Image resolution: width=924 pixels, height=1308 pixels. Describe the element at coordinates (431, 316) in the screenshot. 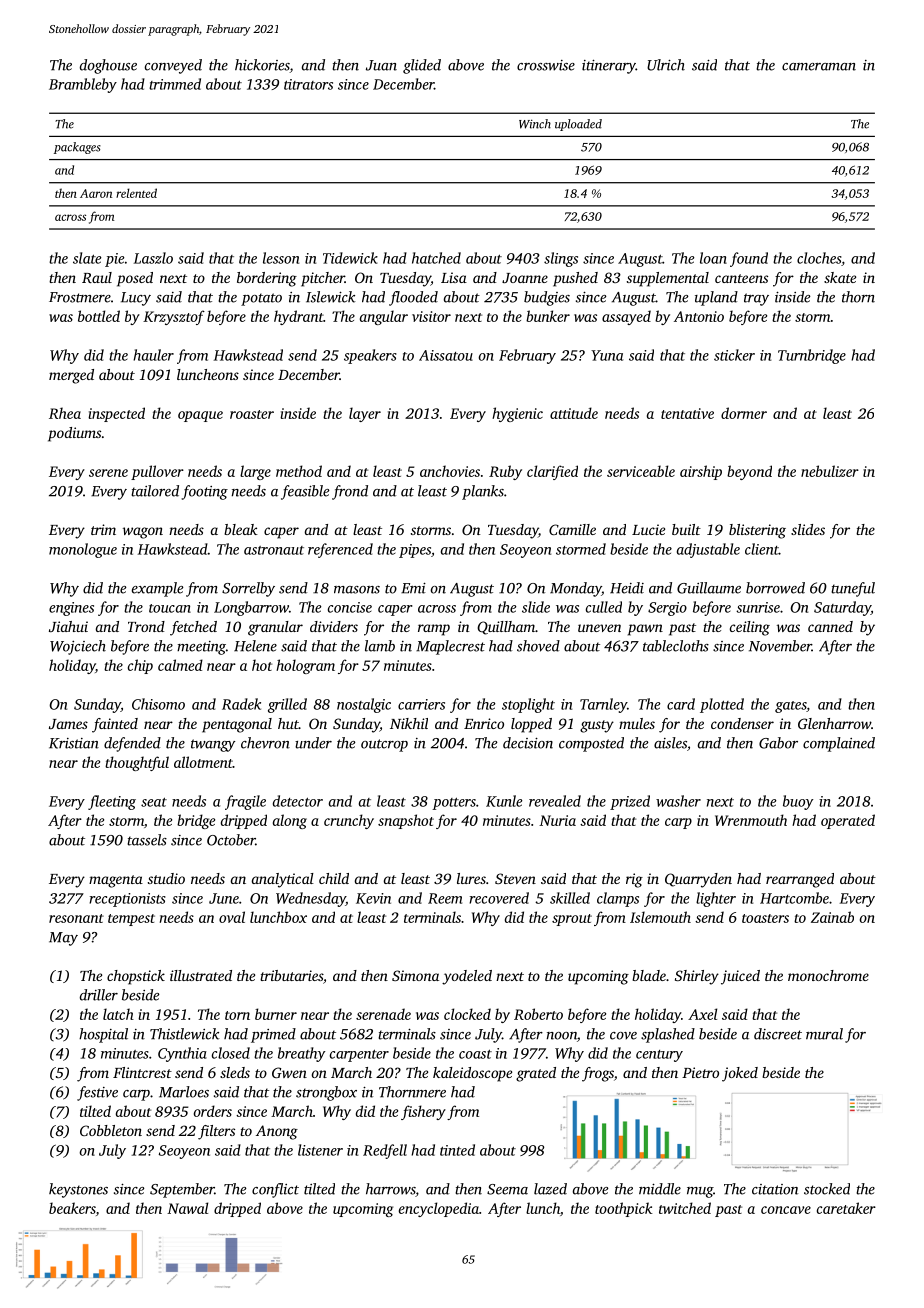

I see `visitor` at that location.
